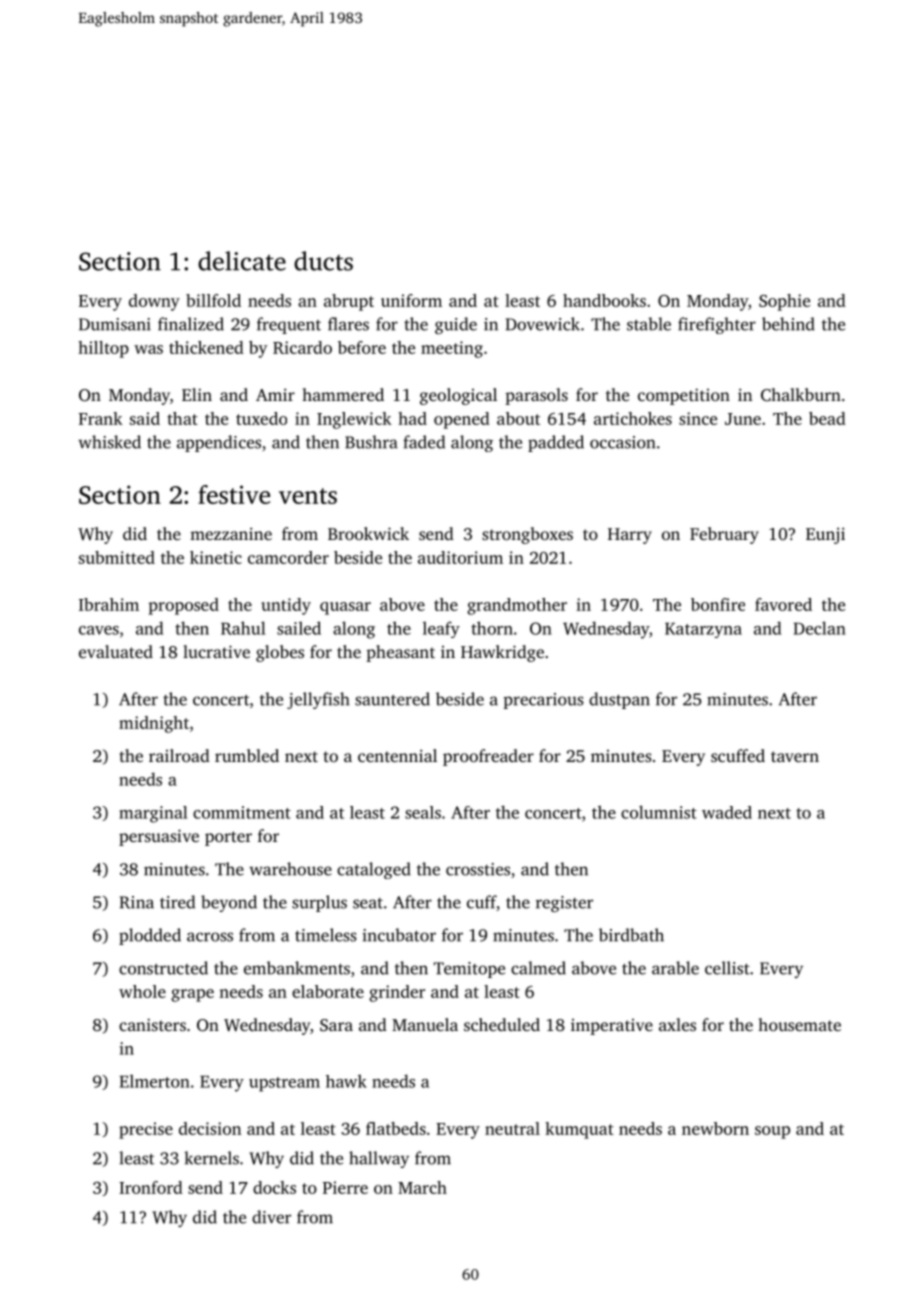  What do you see at coordinates (154, 724) in the document?
I see `midnight` at bounding box center [154, 724].
